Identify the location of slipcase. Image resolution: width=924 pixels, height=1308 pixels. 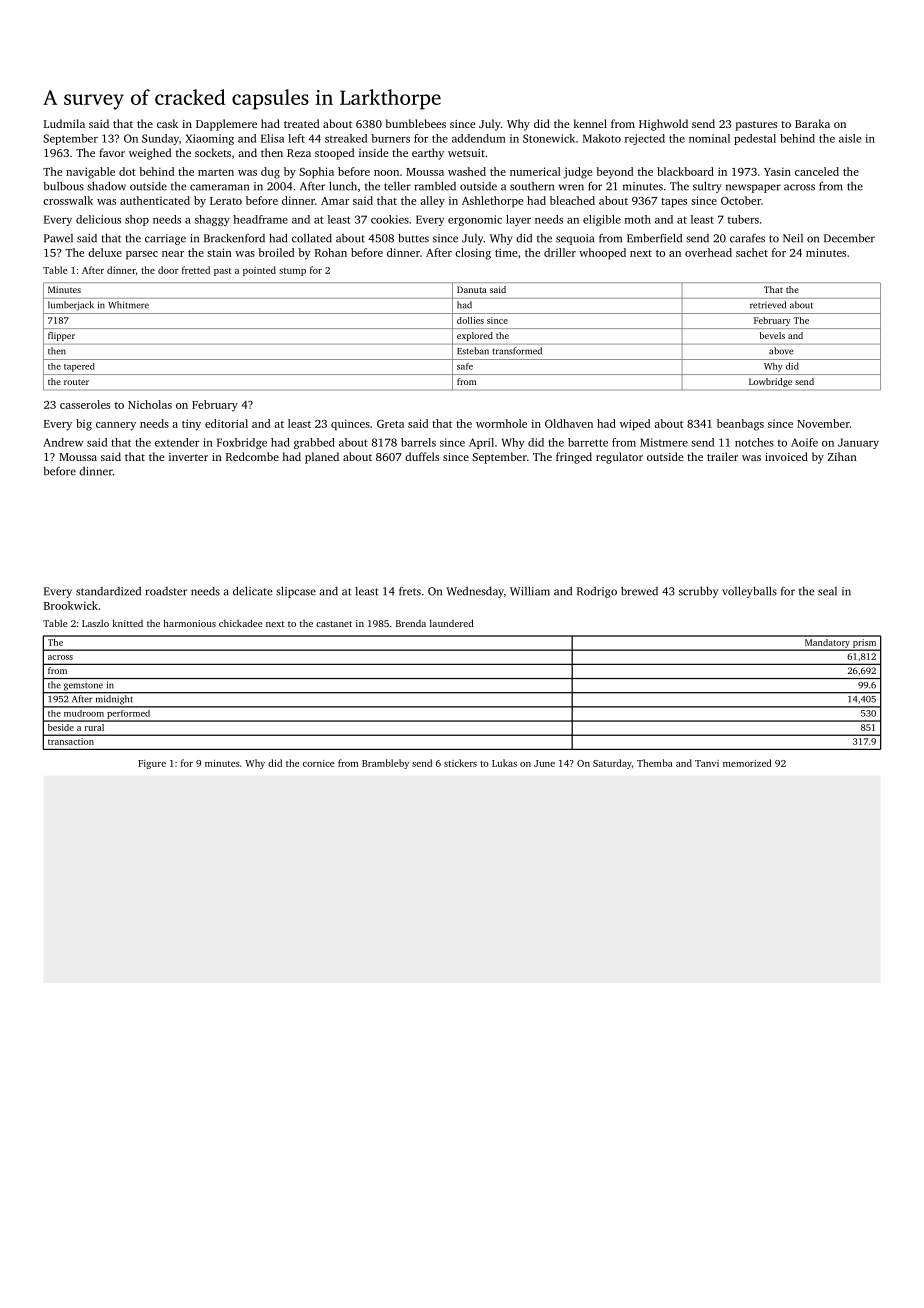
(296, 592).
